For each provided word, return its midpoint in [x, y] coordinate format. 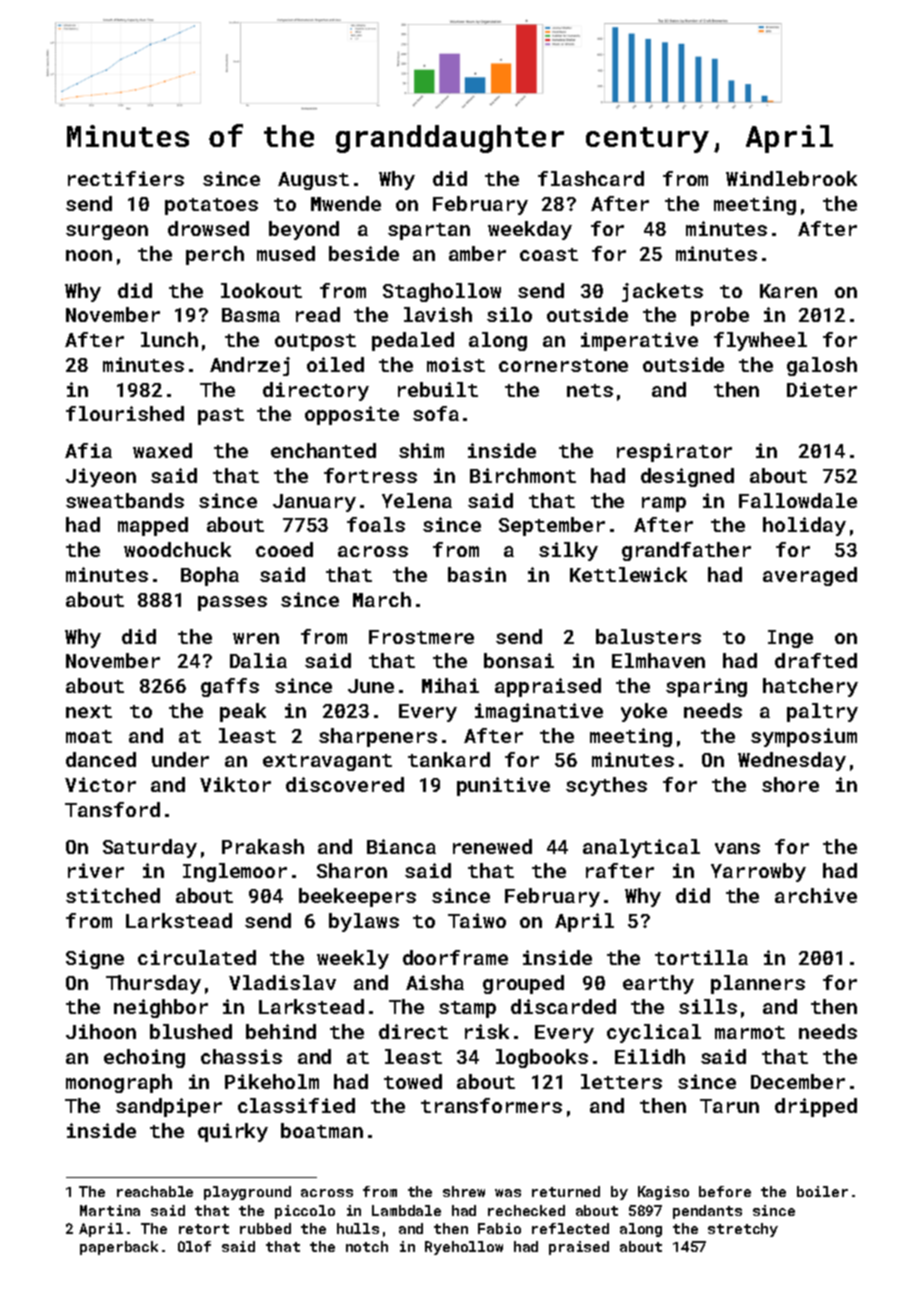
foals [376, 524]
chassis [241, 1056]
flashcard [591, 178]
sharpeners [378, 737]
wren [256, 638]
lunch [169, 339]
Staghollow [442, 292]
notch [367, 1246]
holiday [804, 526]
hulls [358, 1228]
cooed [284, 549]
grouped [523, 984]
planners [758, 984]
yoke [644, 712]
